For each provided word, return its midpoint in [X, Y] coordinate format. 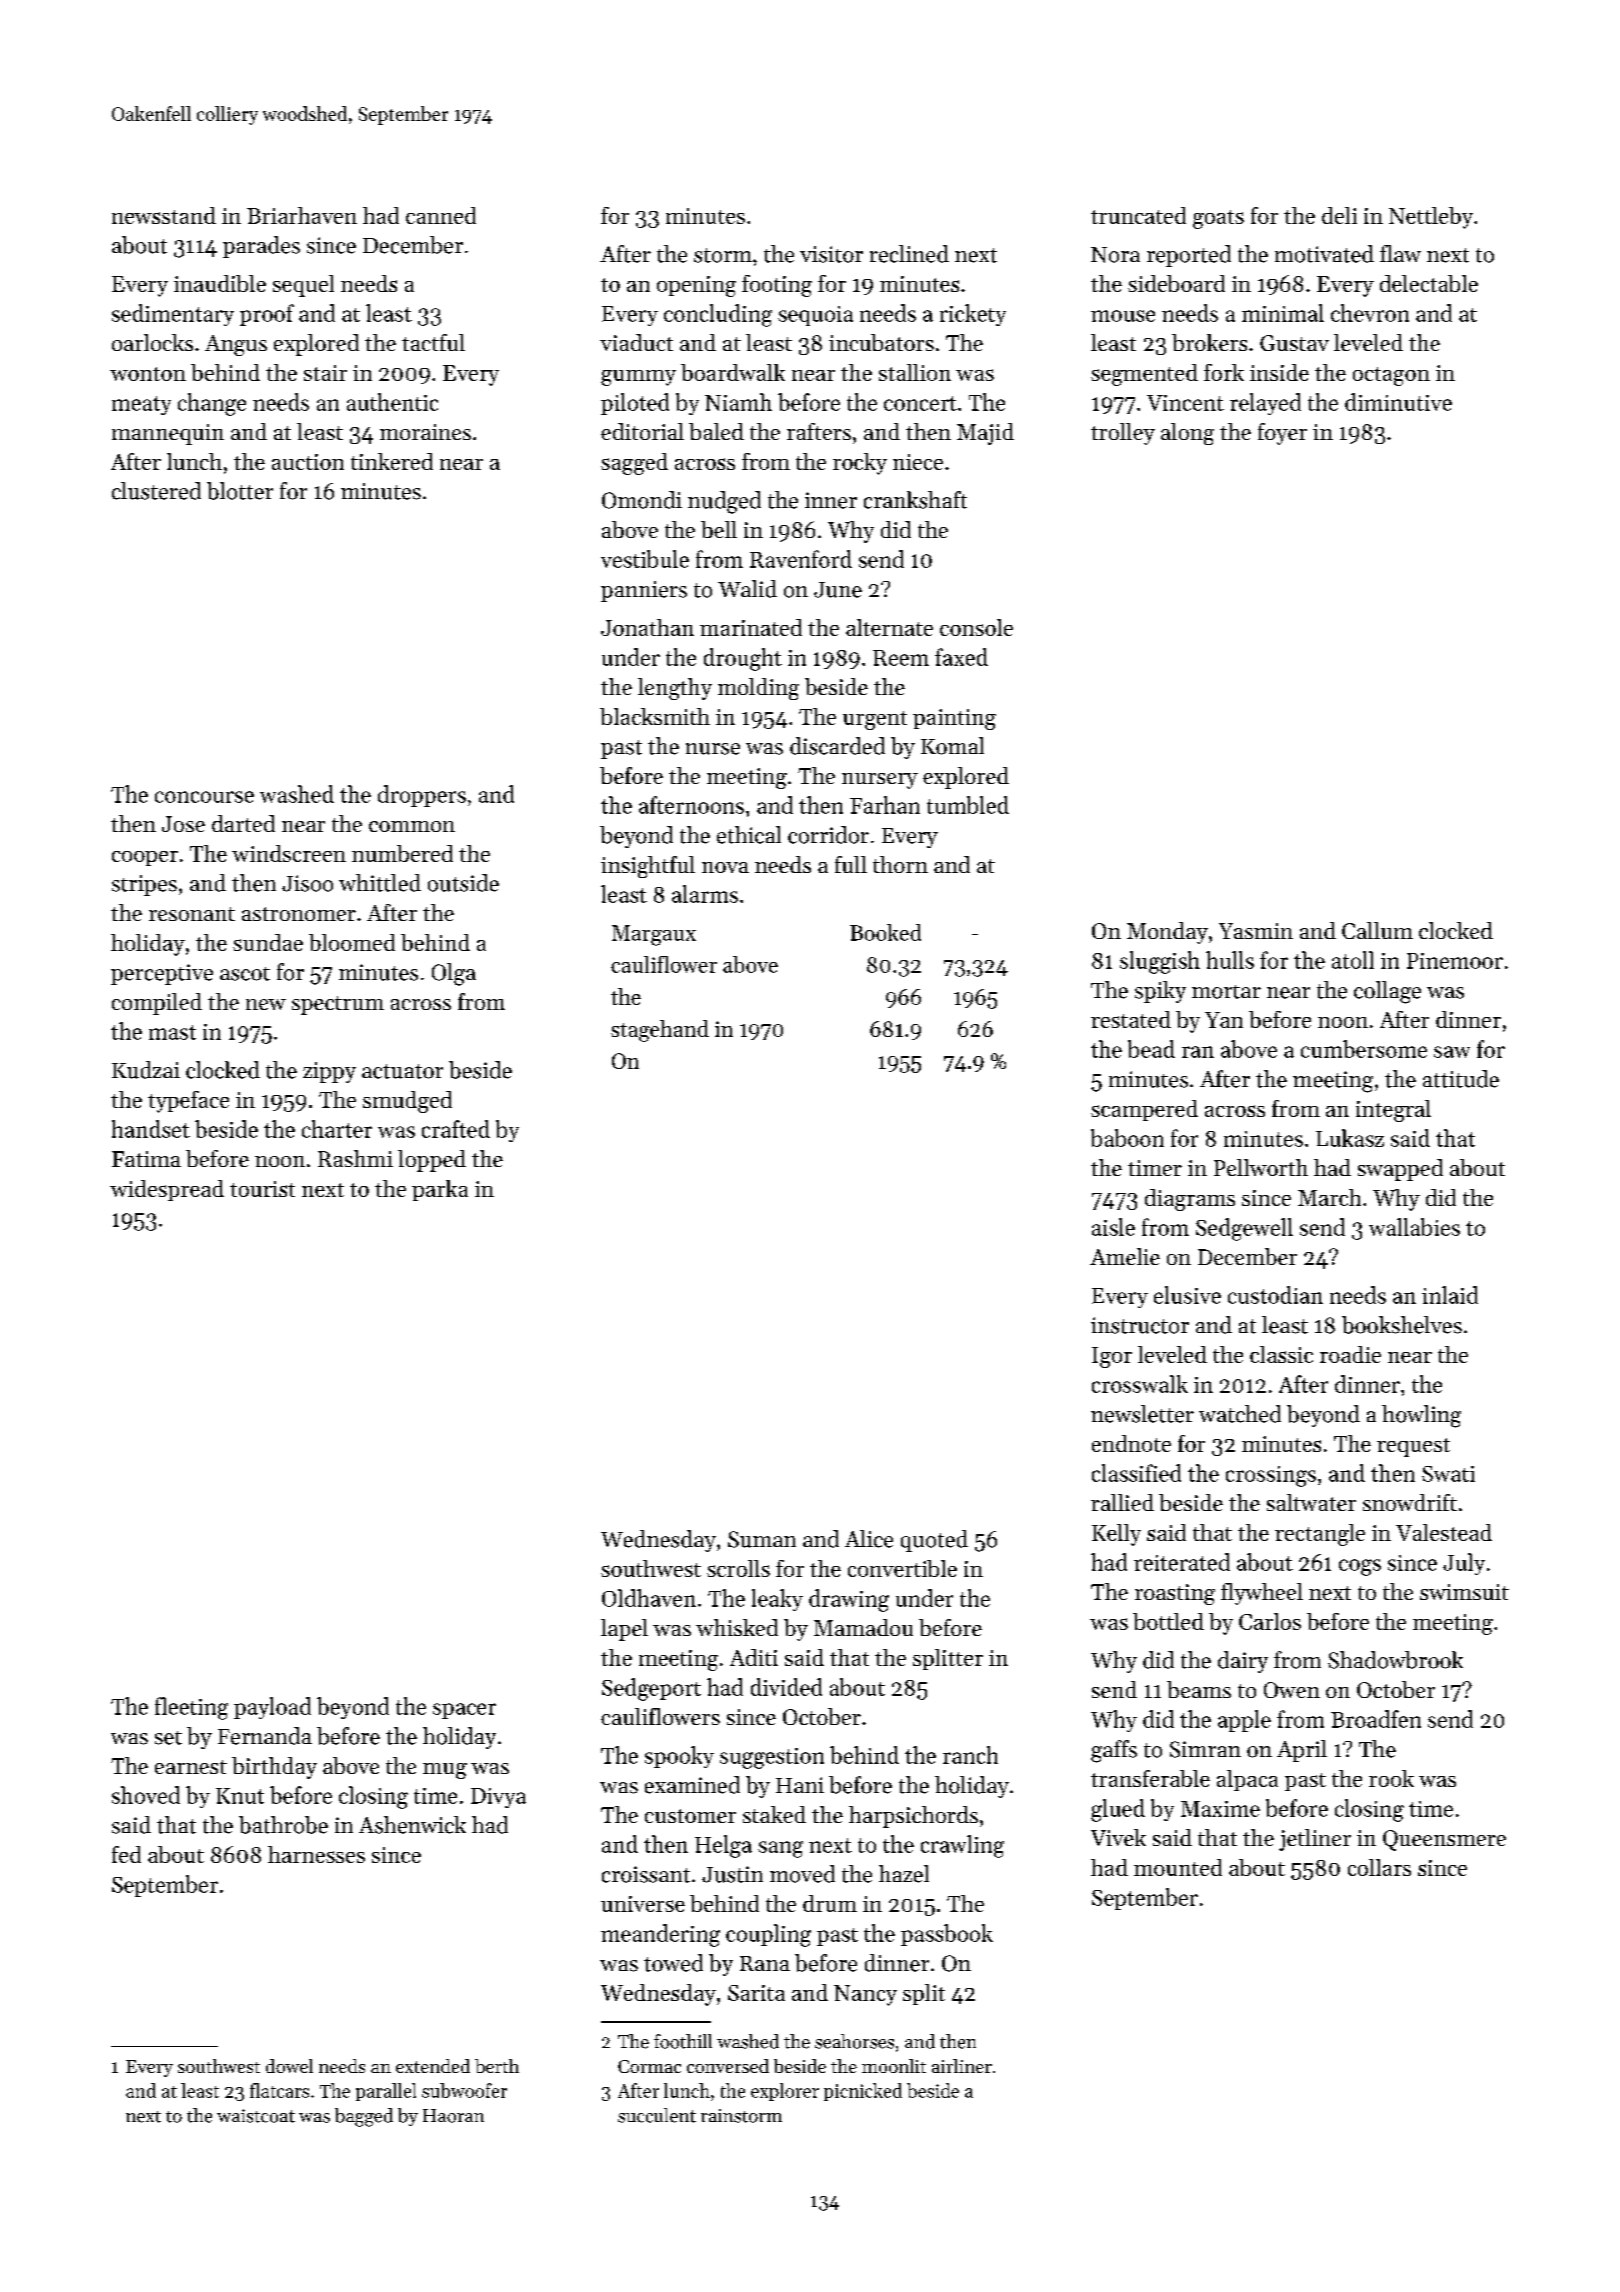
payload [272, 1708]
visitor [831, 254]
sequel [303, 286]
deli [1339, 215]
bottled [1168, 1621]
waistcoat [256, 2116]
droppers [422, 796]
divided [786, 1687]
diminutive [1398, 402]
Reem [901, 658]
